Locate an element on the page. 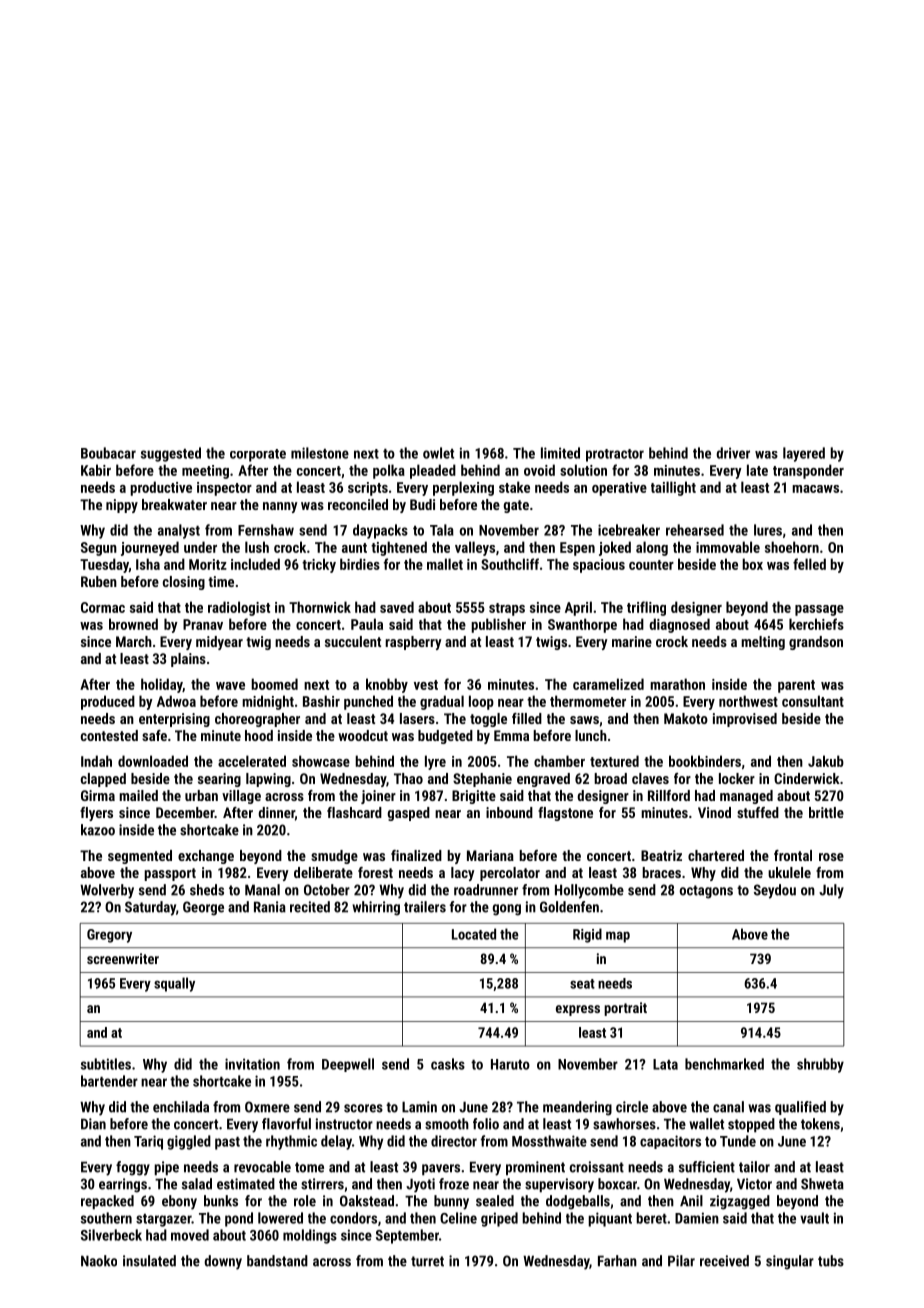  Jakub is located at coordinates (826, 761).
